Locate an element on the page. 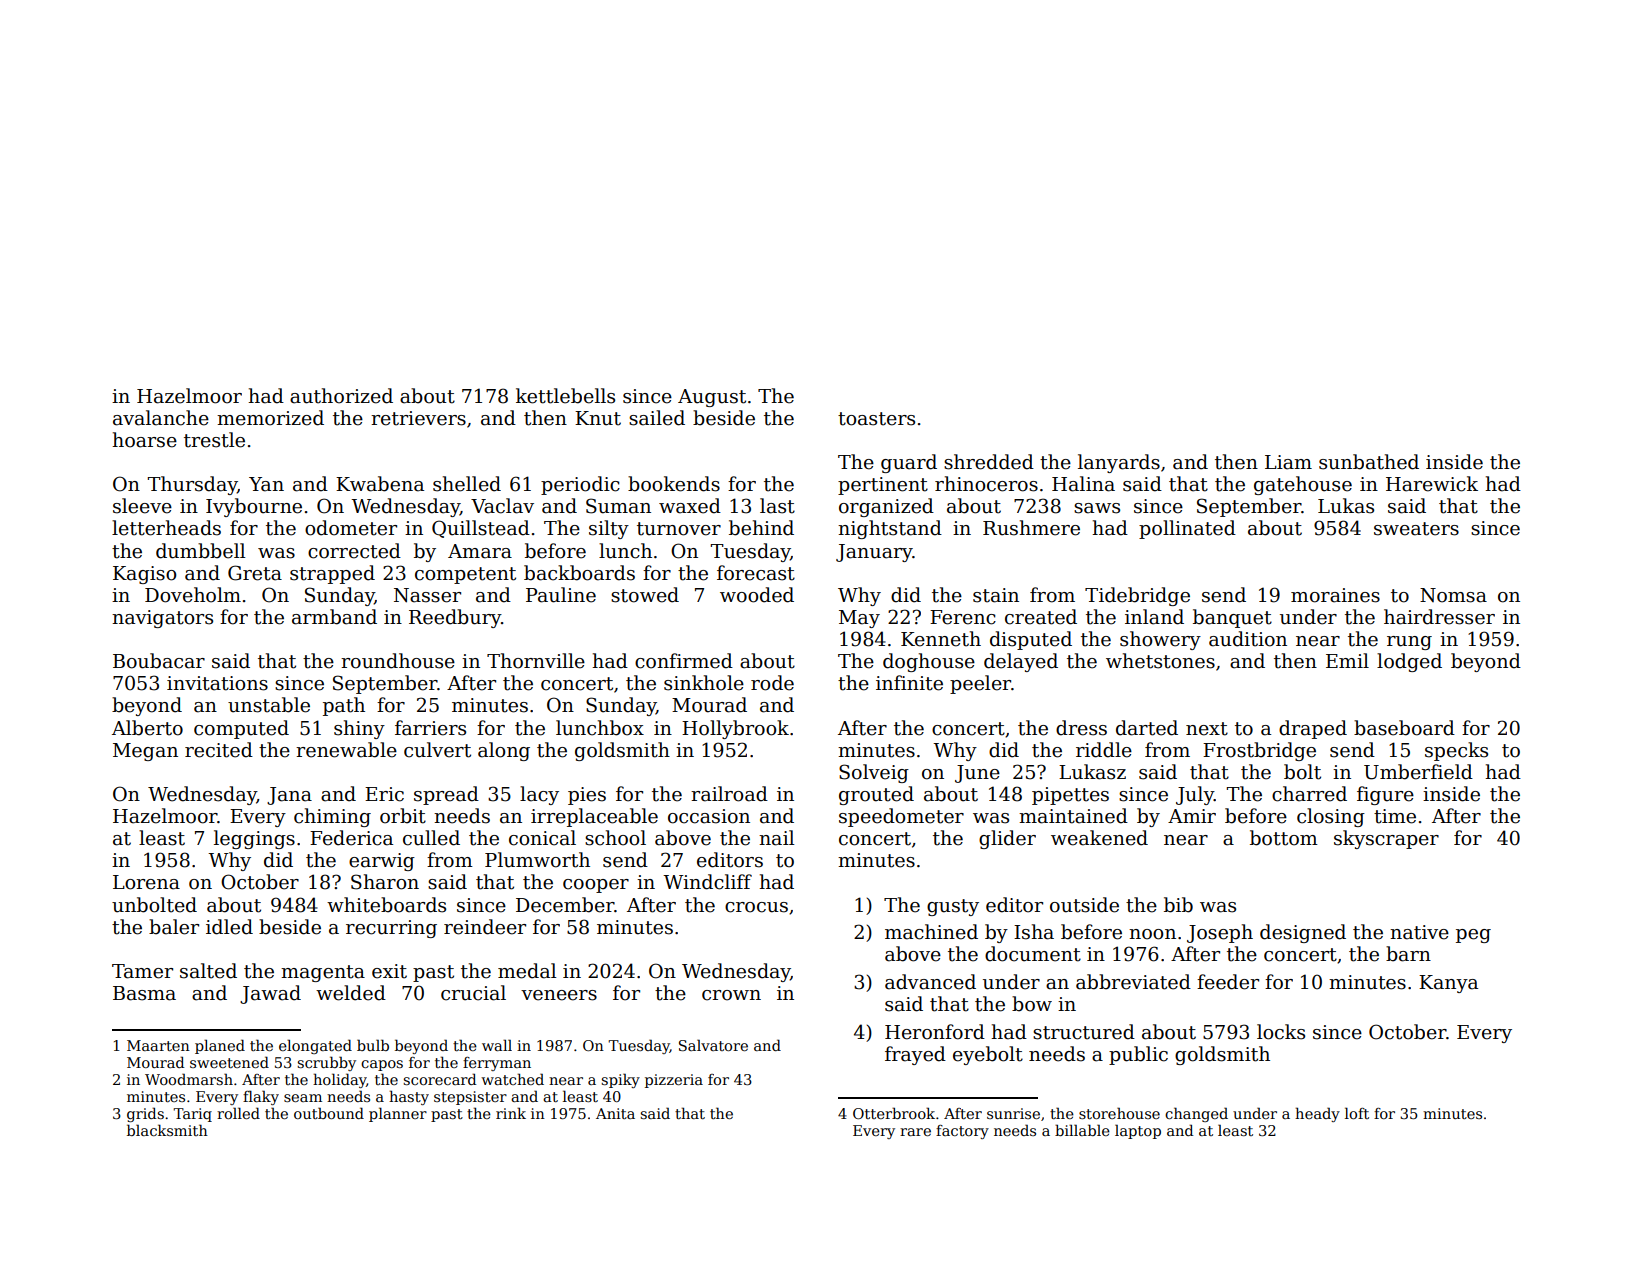  Megan is located at coordinates (145, 752).
